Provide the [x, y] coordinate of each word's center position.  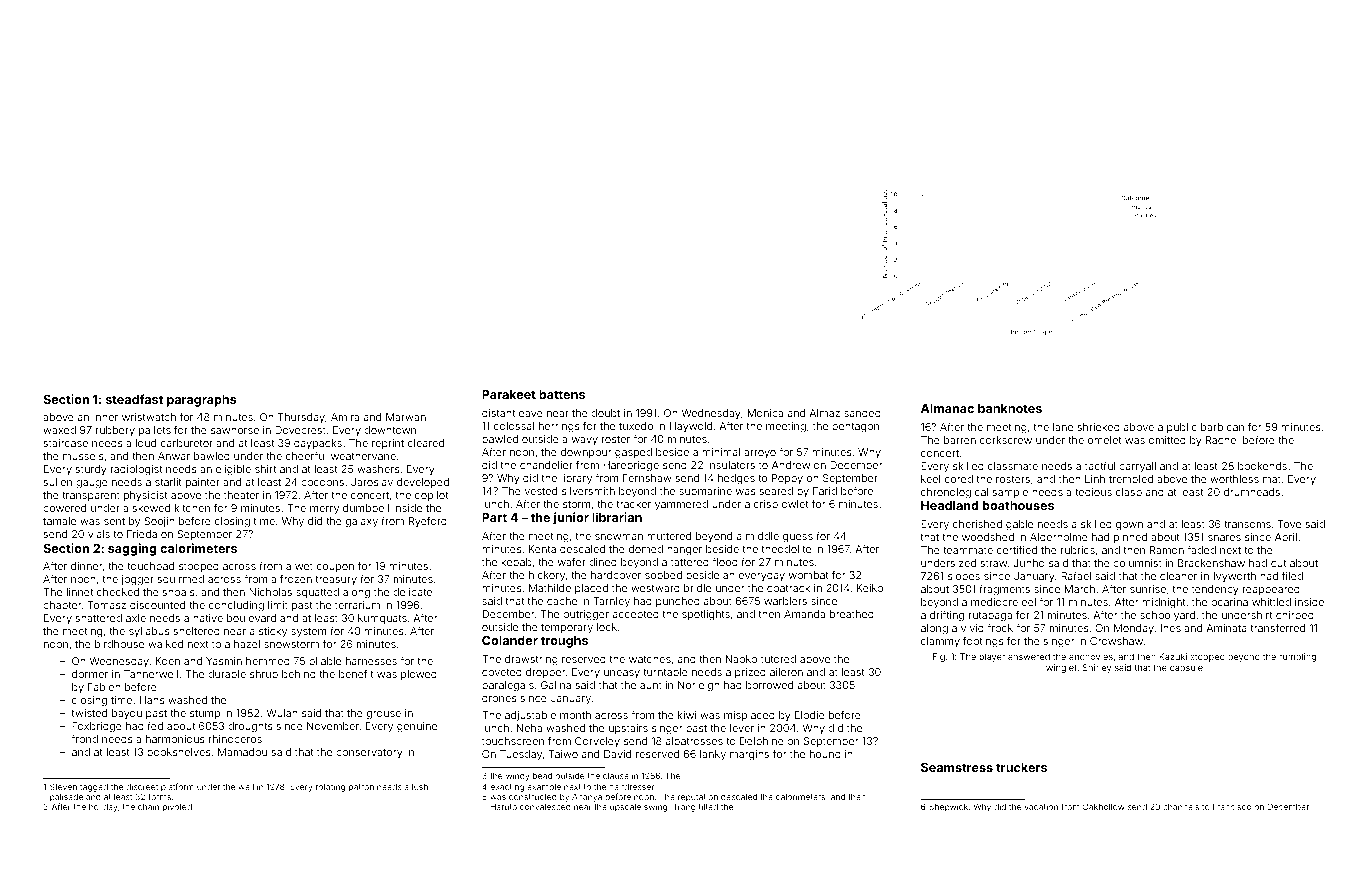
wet [304, 566]
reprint [388, 444]
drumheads [1252, 492]
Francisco [1232, 806]
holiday [103, 808]
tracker [633, 504]
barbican [1222, 427]
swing [655, 807]
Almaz [824, 413]
